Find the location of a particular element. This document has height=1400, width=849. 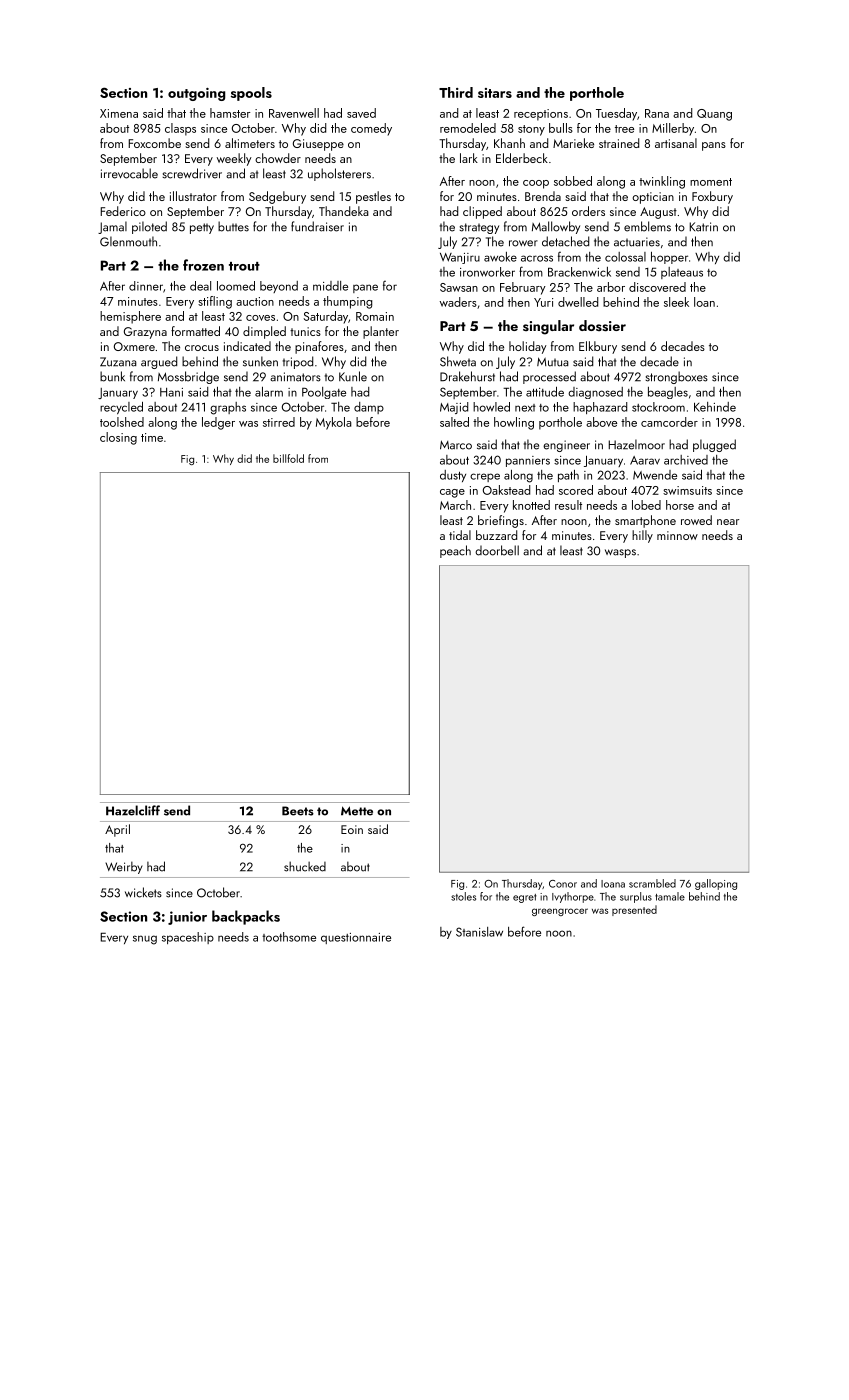

snug is located at coordinates (145, 940).
